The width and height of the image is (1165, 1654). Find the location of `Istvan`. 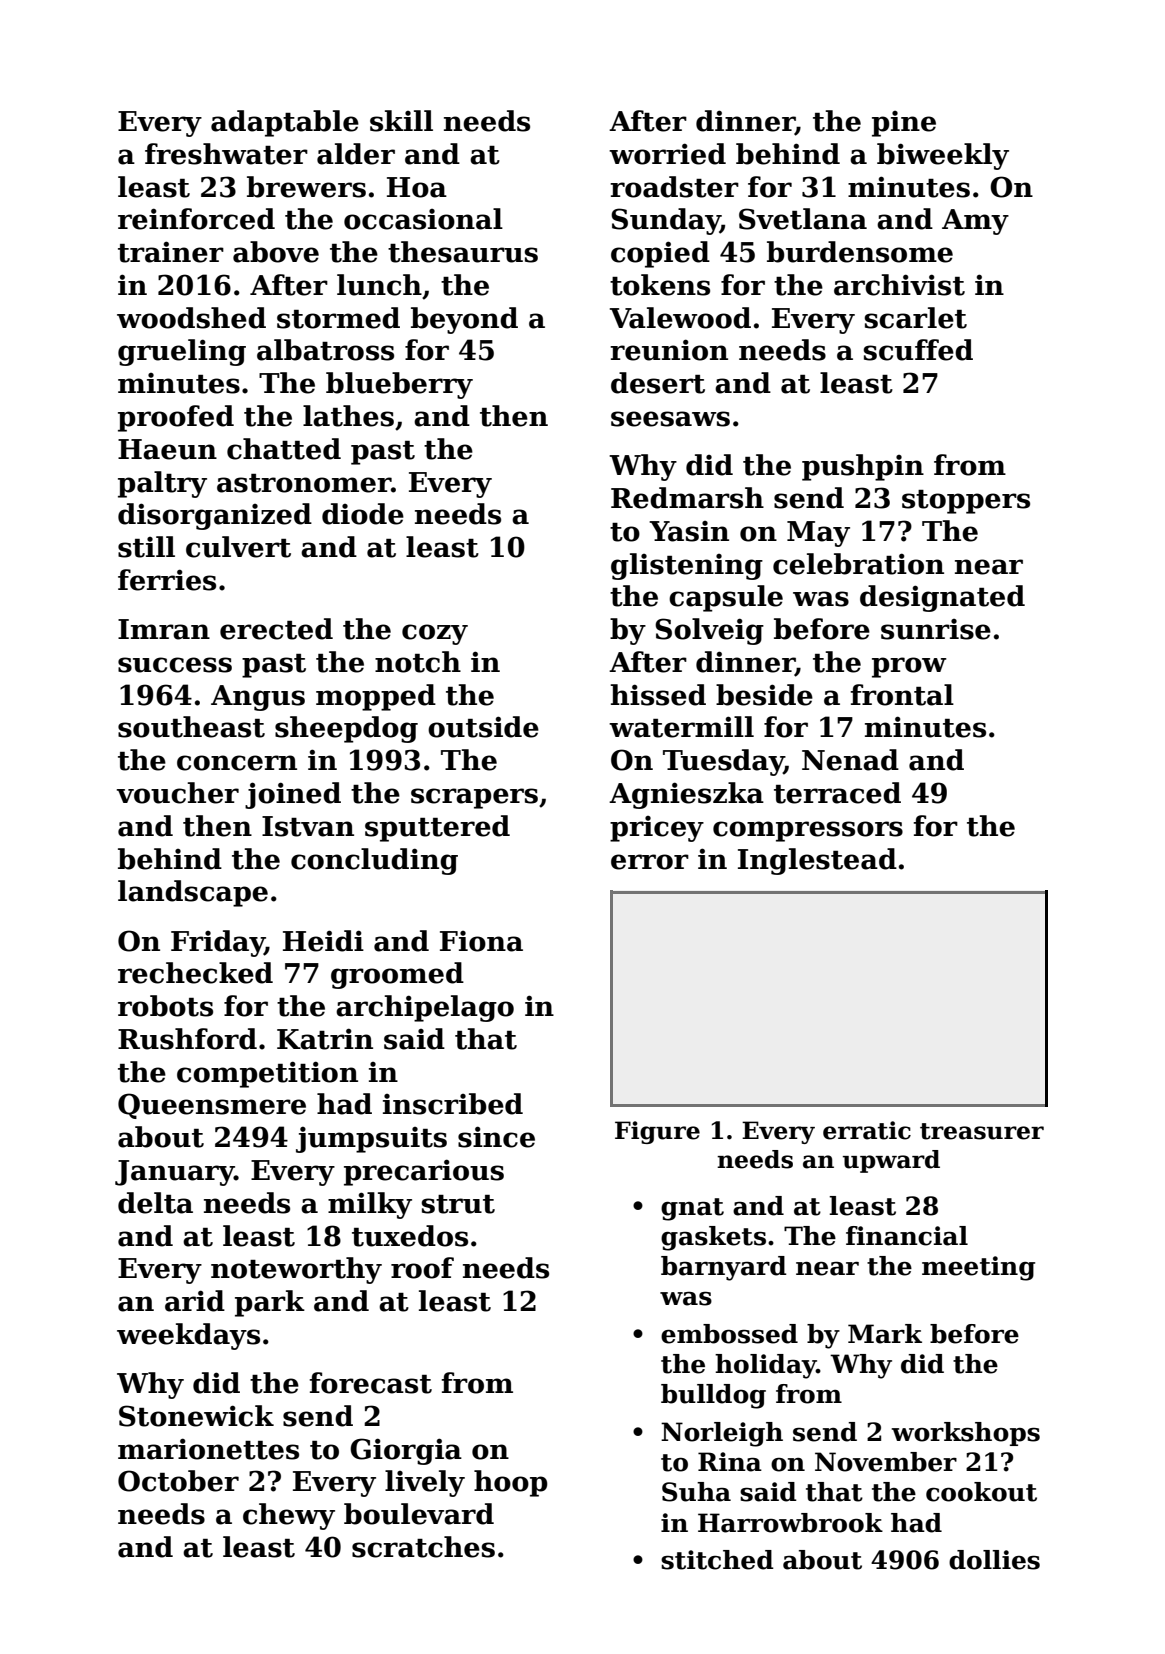

Istvan is located at coordinates (308, 826).
